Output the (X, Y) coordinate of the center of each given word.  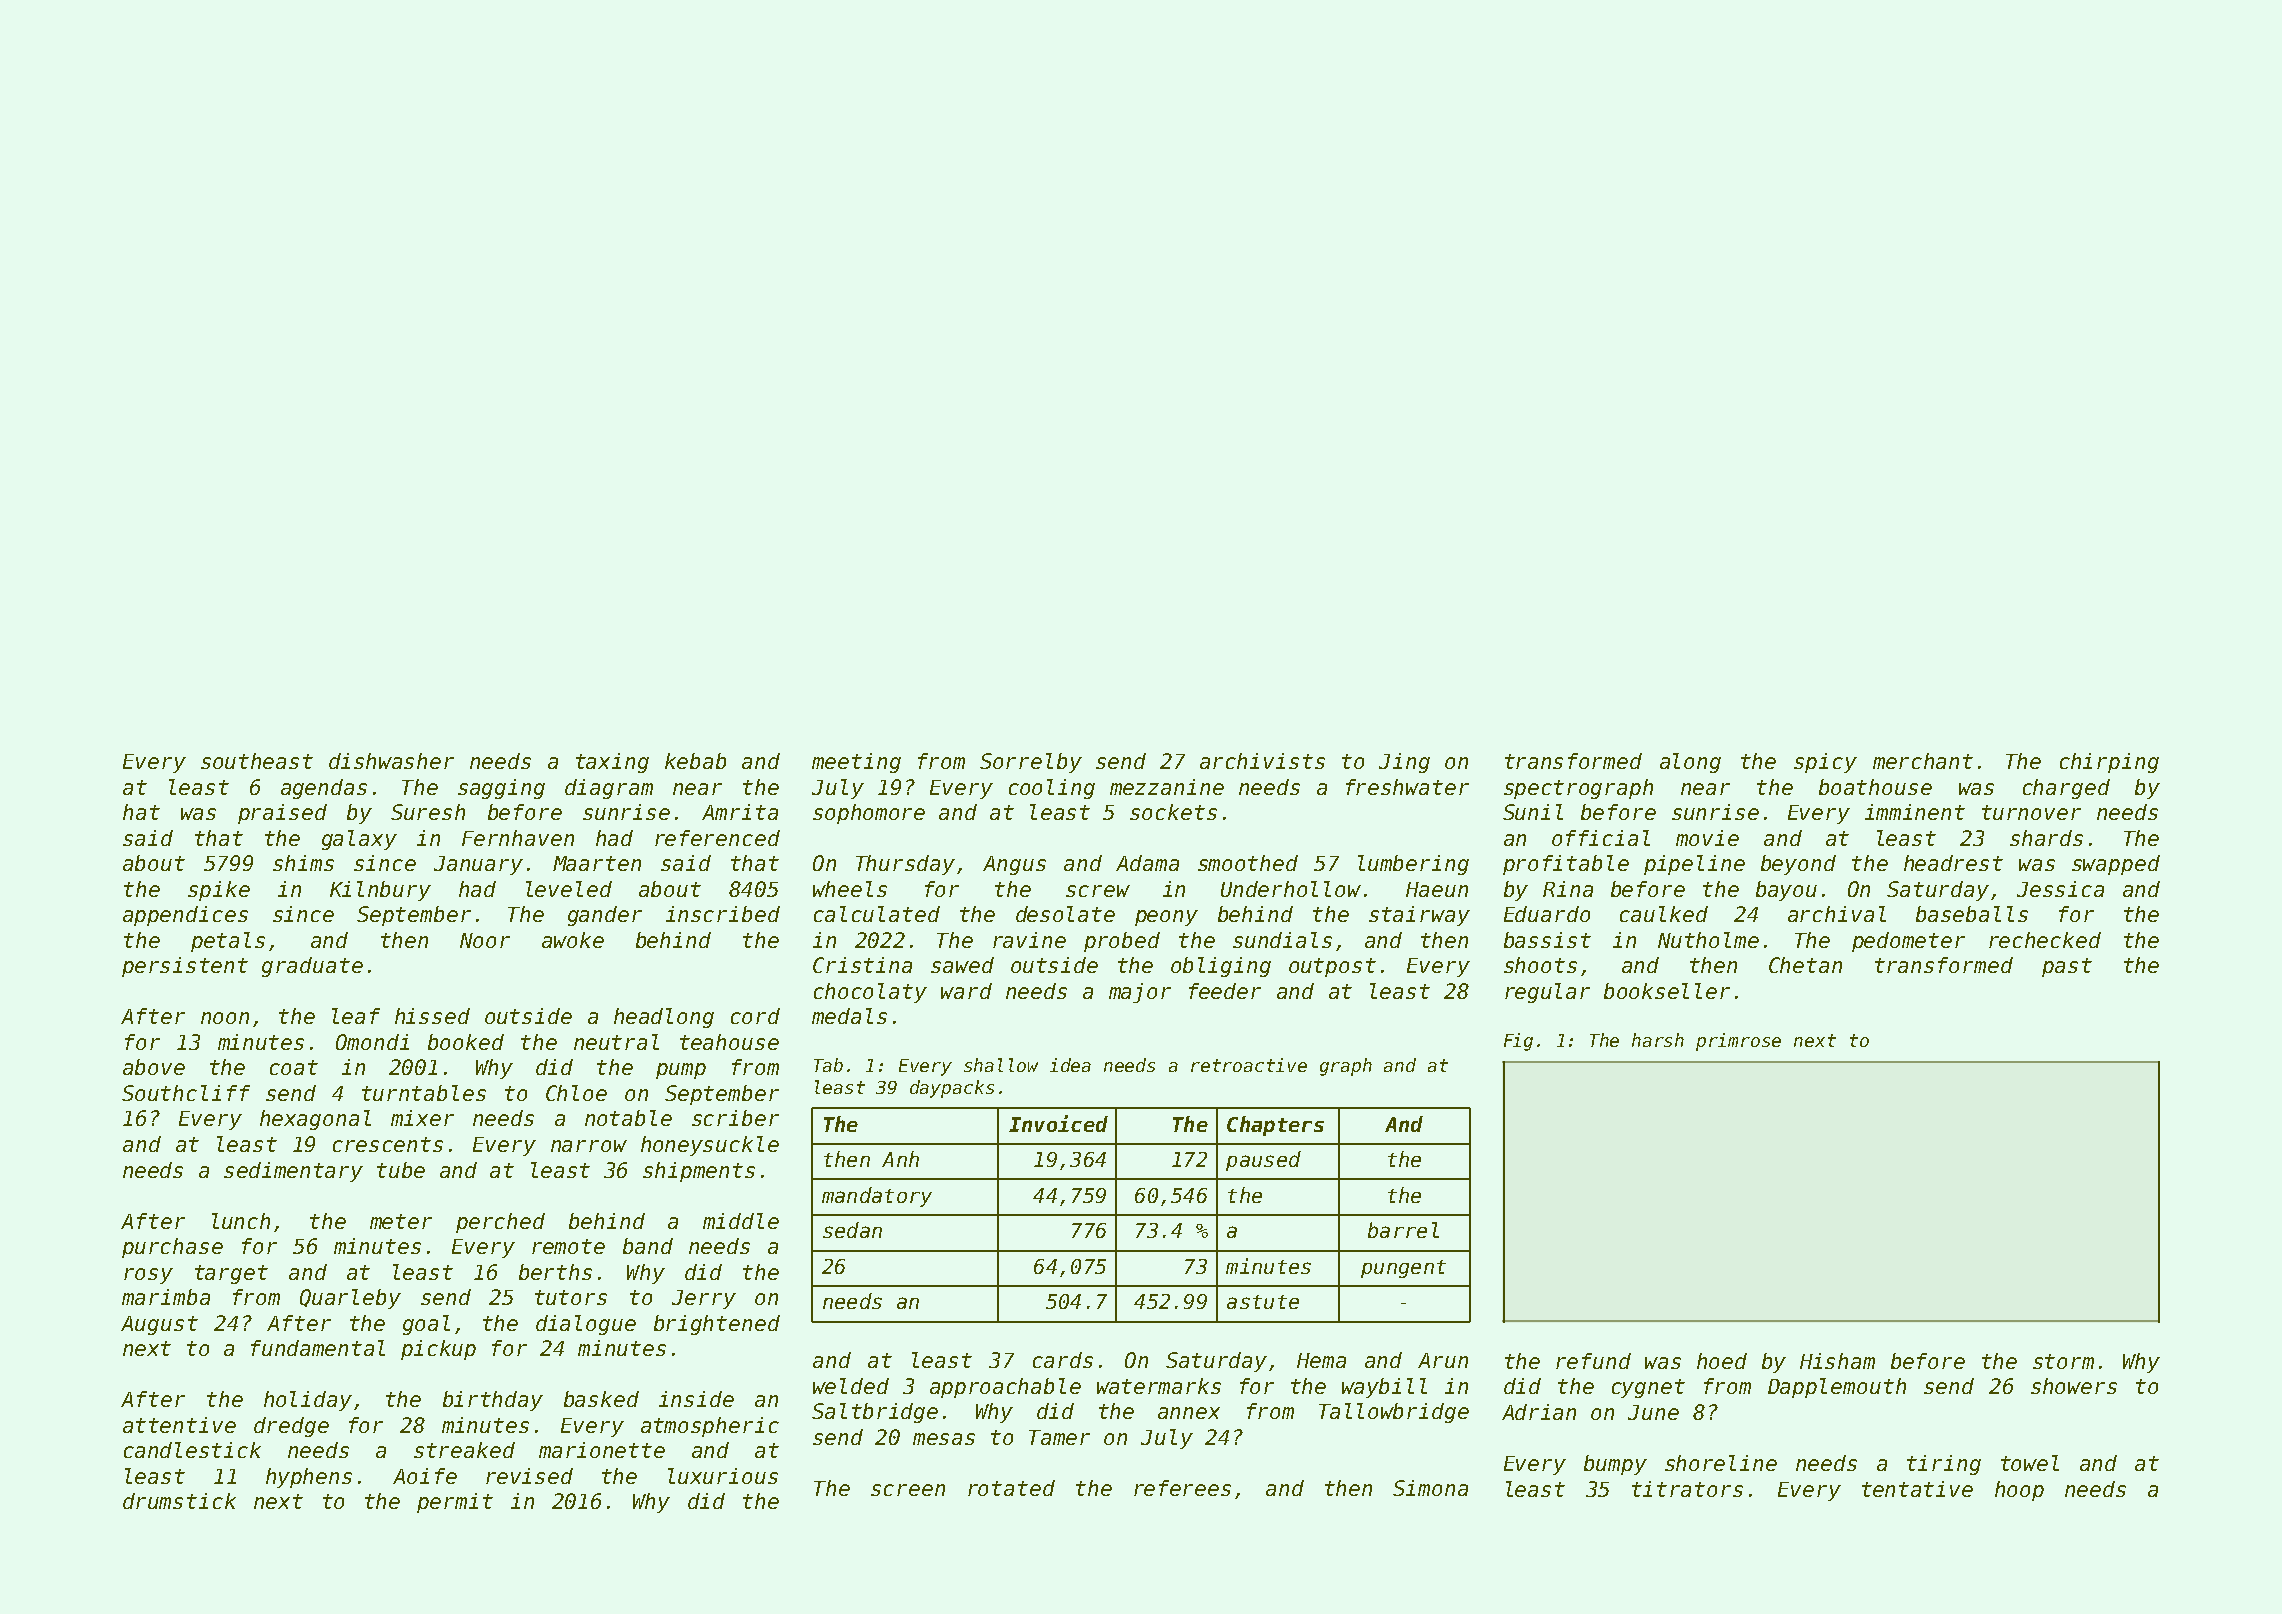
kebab (695, 761)
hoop (2019, 1491)
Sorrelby (1031, 763)
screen (908, 1490)
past (2067, 967)
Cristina (862, 965)
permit (455, 1503)
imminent (1915, 812)
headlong (664, 1018)
